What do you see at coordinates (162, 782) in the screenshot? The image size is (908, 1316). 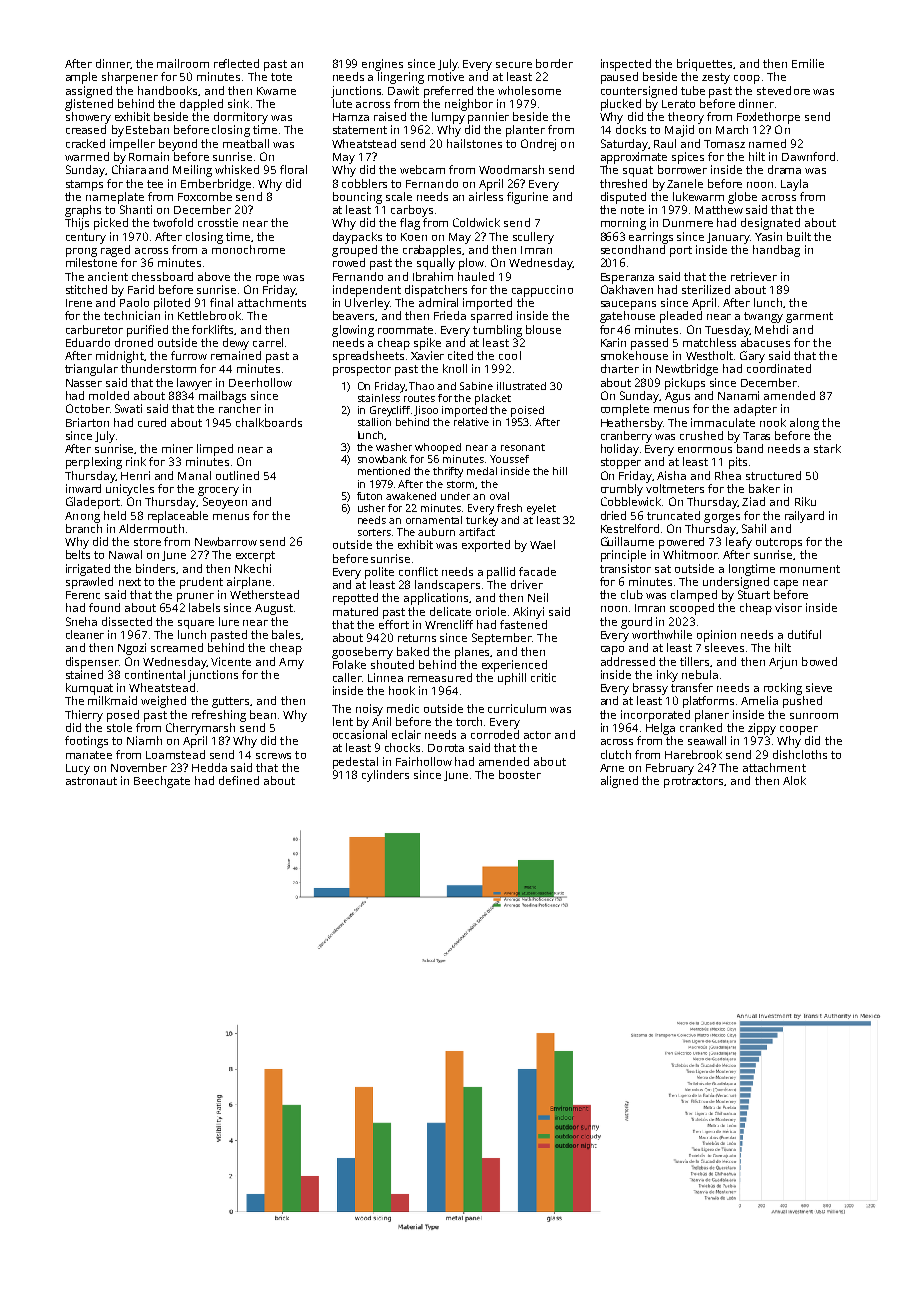 I see `Beechgate` at bounding box center [162, 782].
